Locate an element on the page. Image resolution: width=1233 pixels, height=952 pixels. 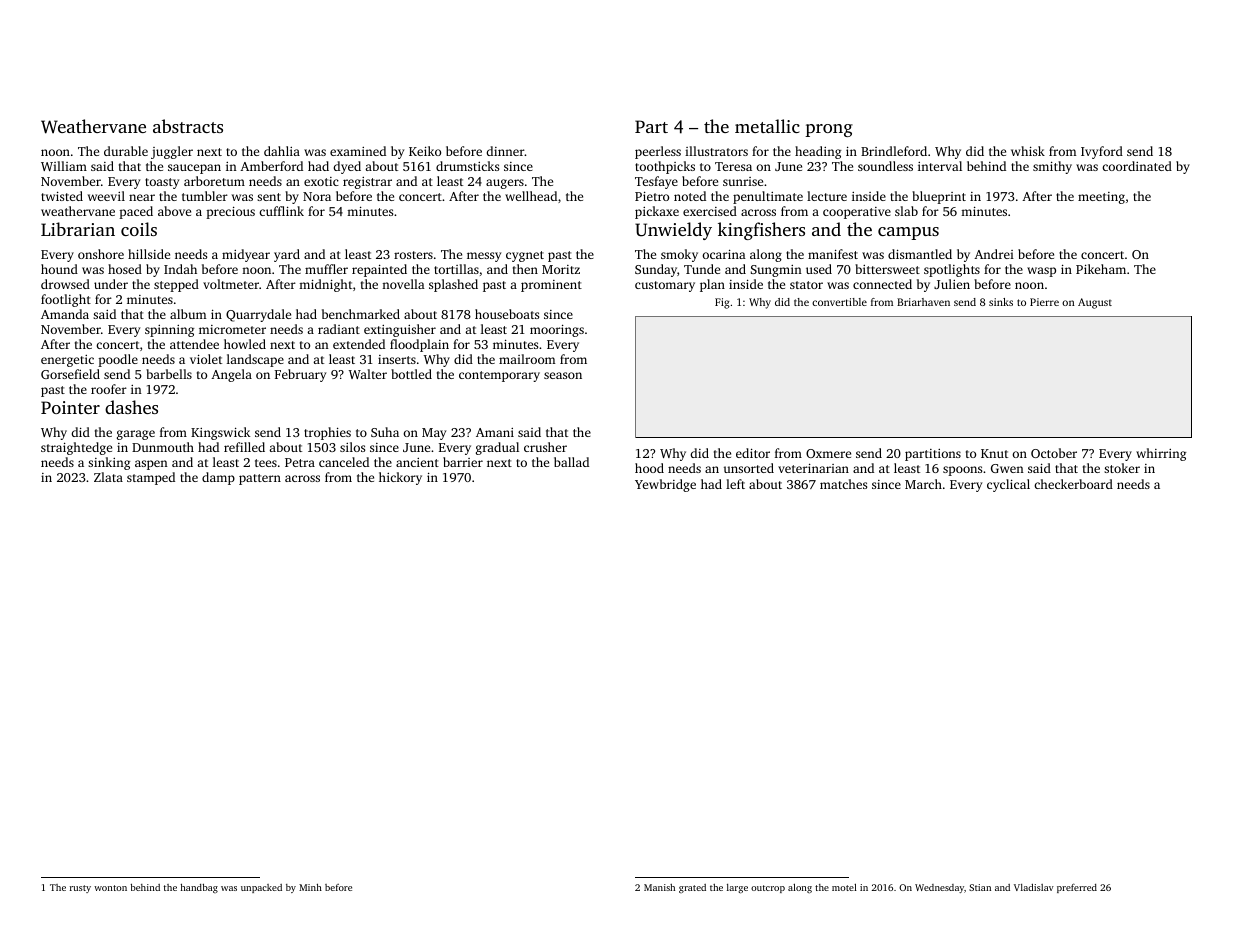
metallic is located at coordinates (767, 126).
